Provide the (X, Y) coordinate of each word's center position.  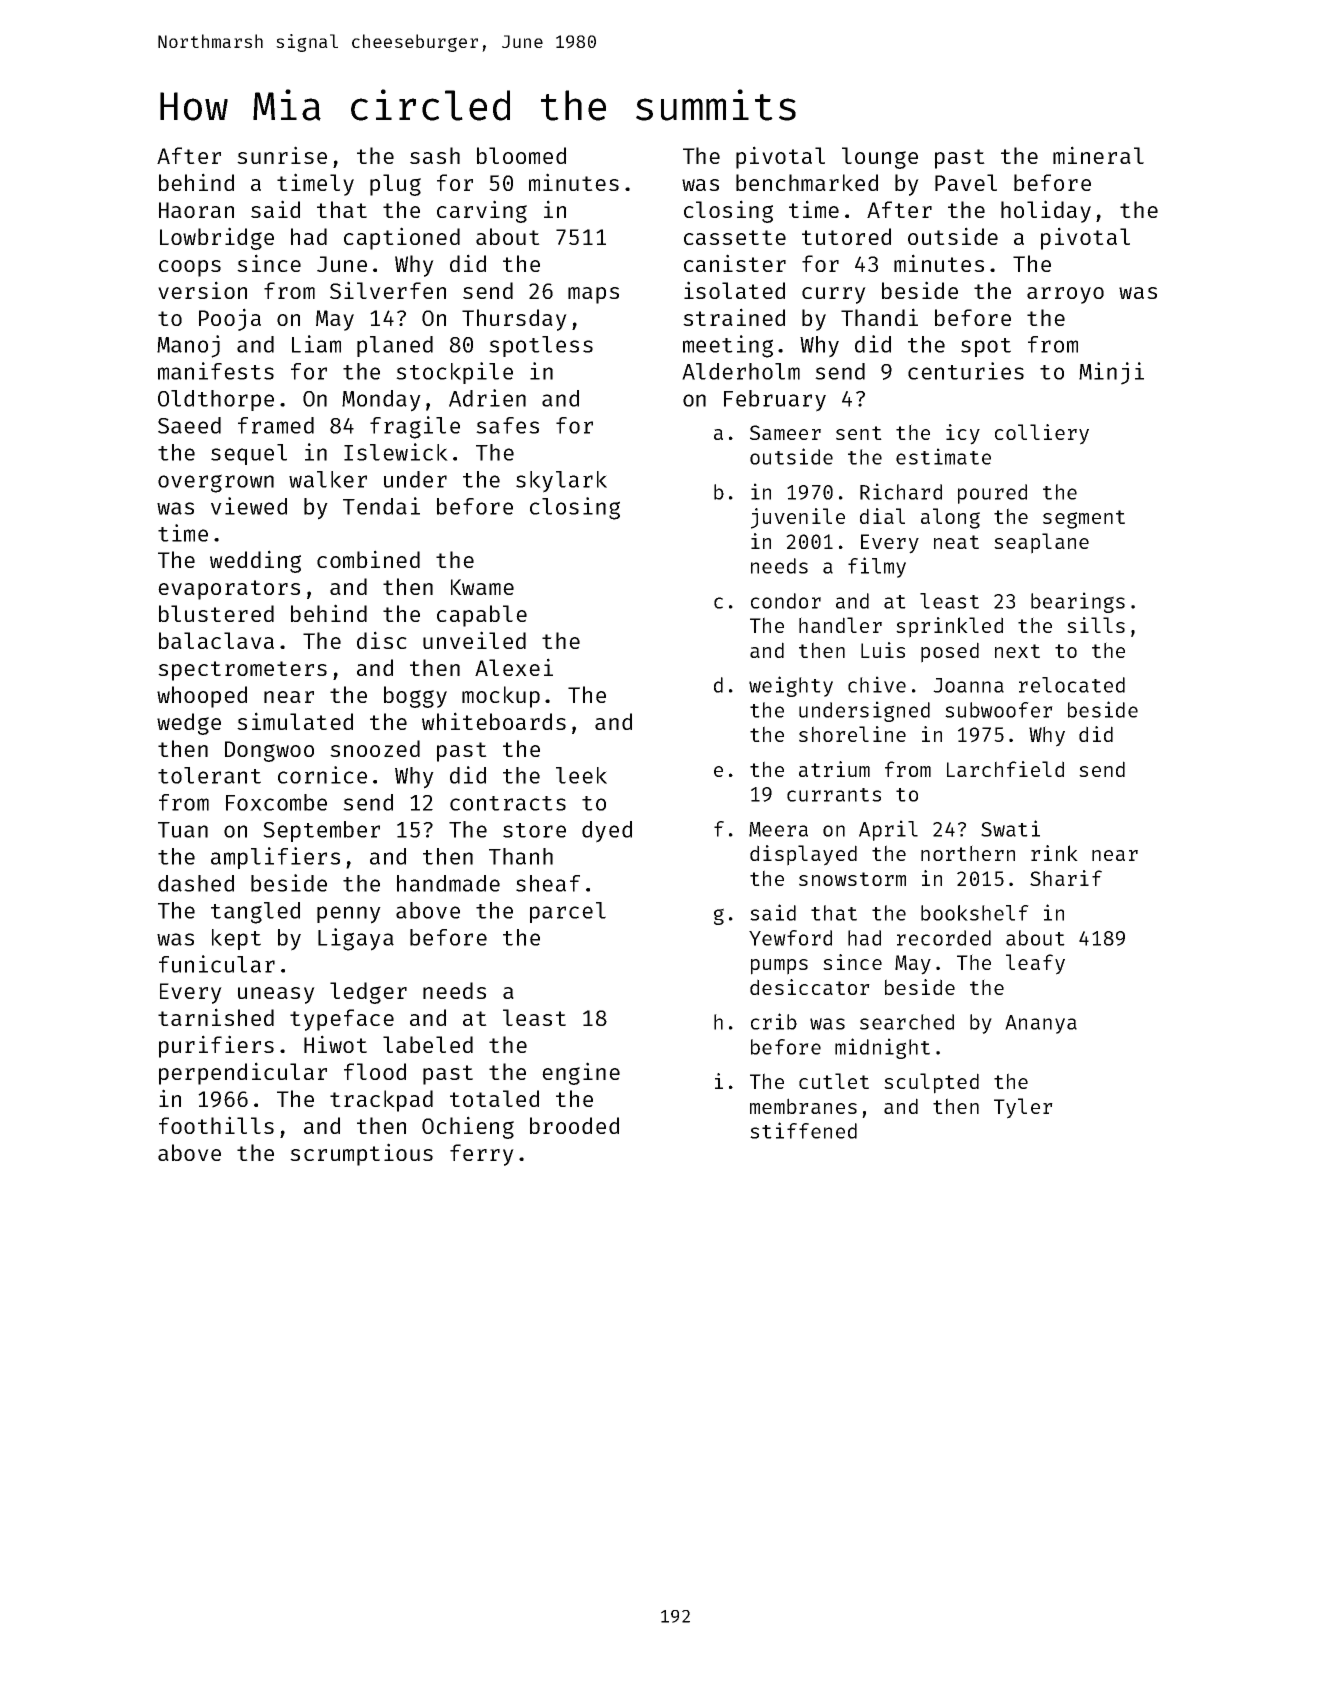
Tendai (381, 506)
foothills (216, 1125)
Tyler (1023, 1108)
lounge (880, 158)
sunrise (282, 155)
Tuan (183, 830)
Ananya (1041, 1024)
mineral (1098, 155)
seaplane (1041, 543)
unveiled (474, 640)
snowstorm (852, 879)
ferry (482, 1155)
